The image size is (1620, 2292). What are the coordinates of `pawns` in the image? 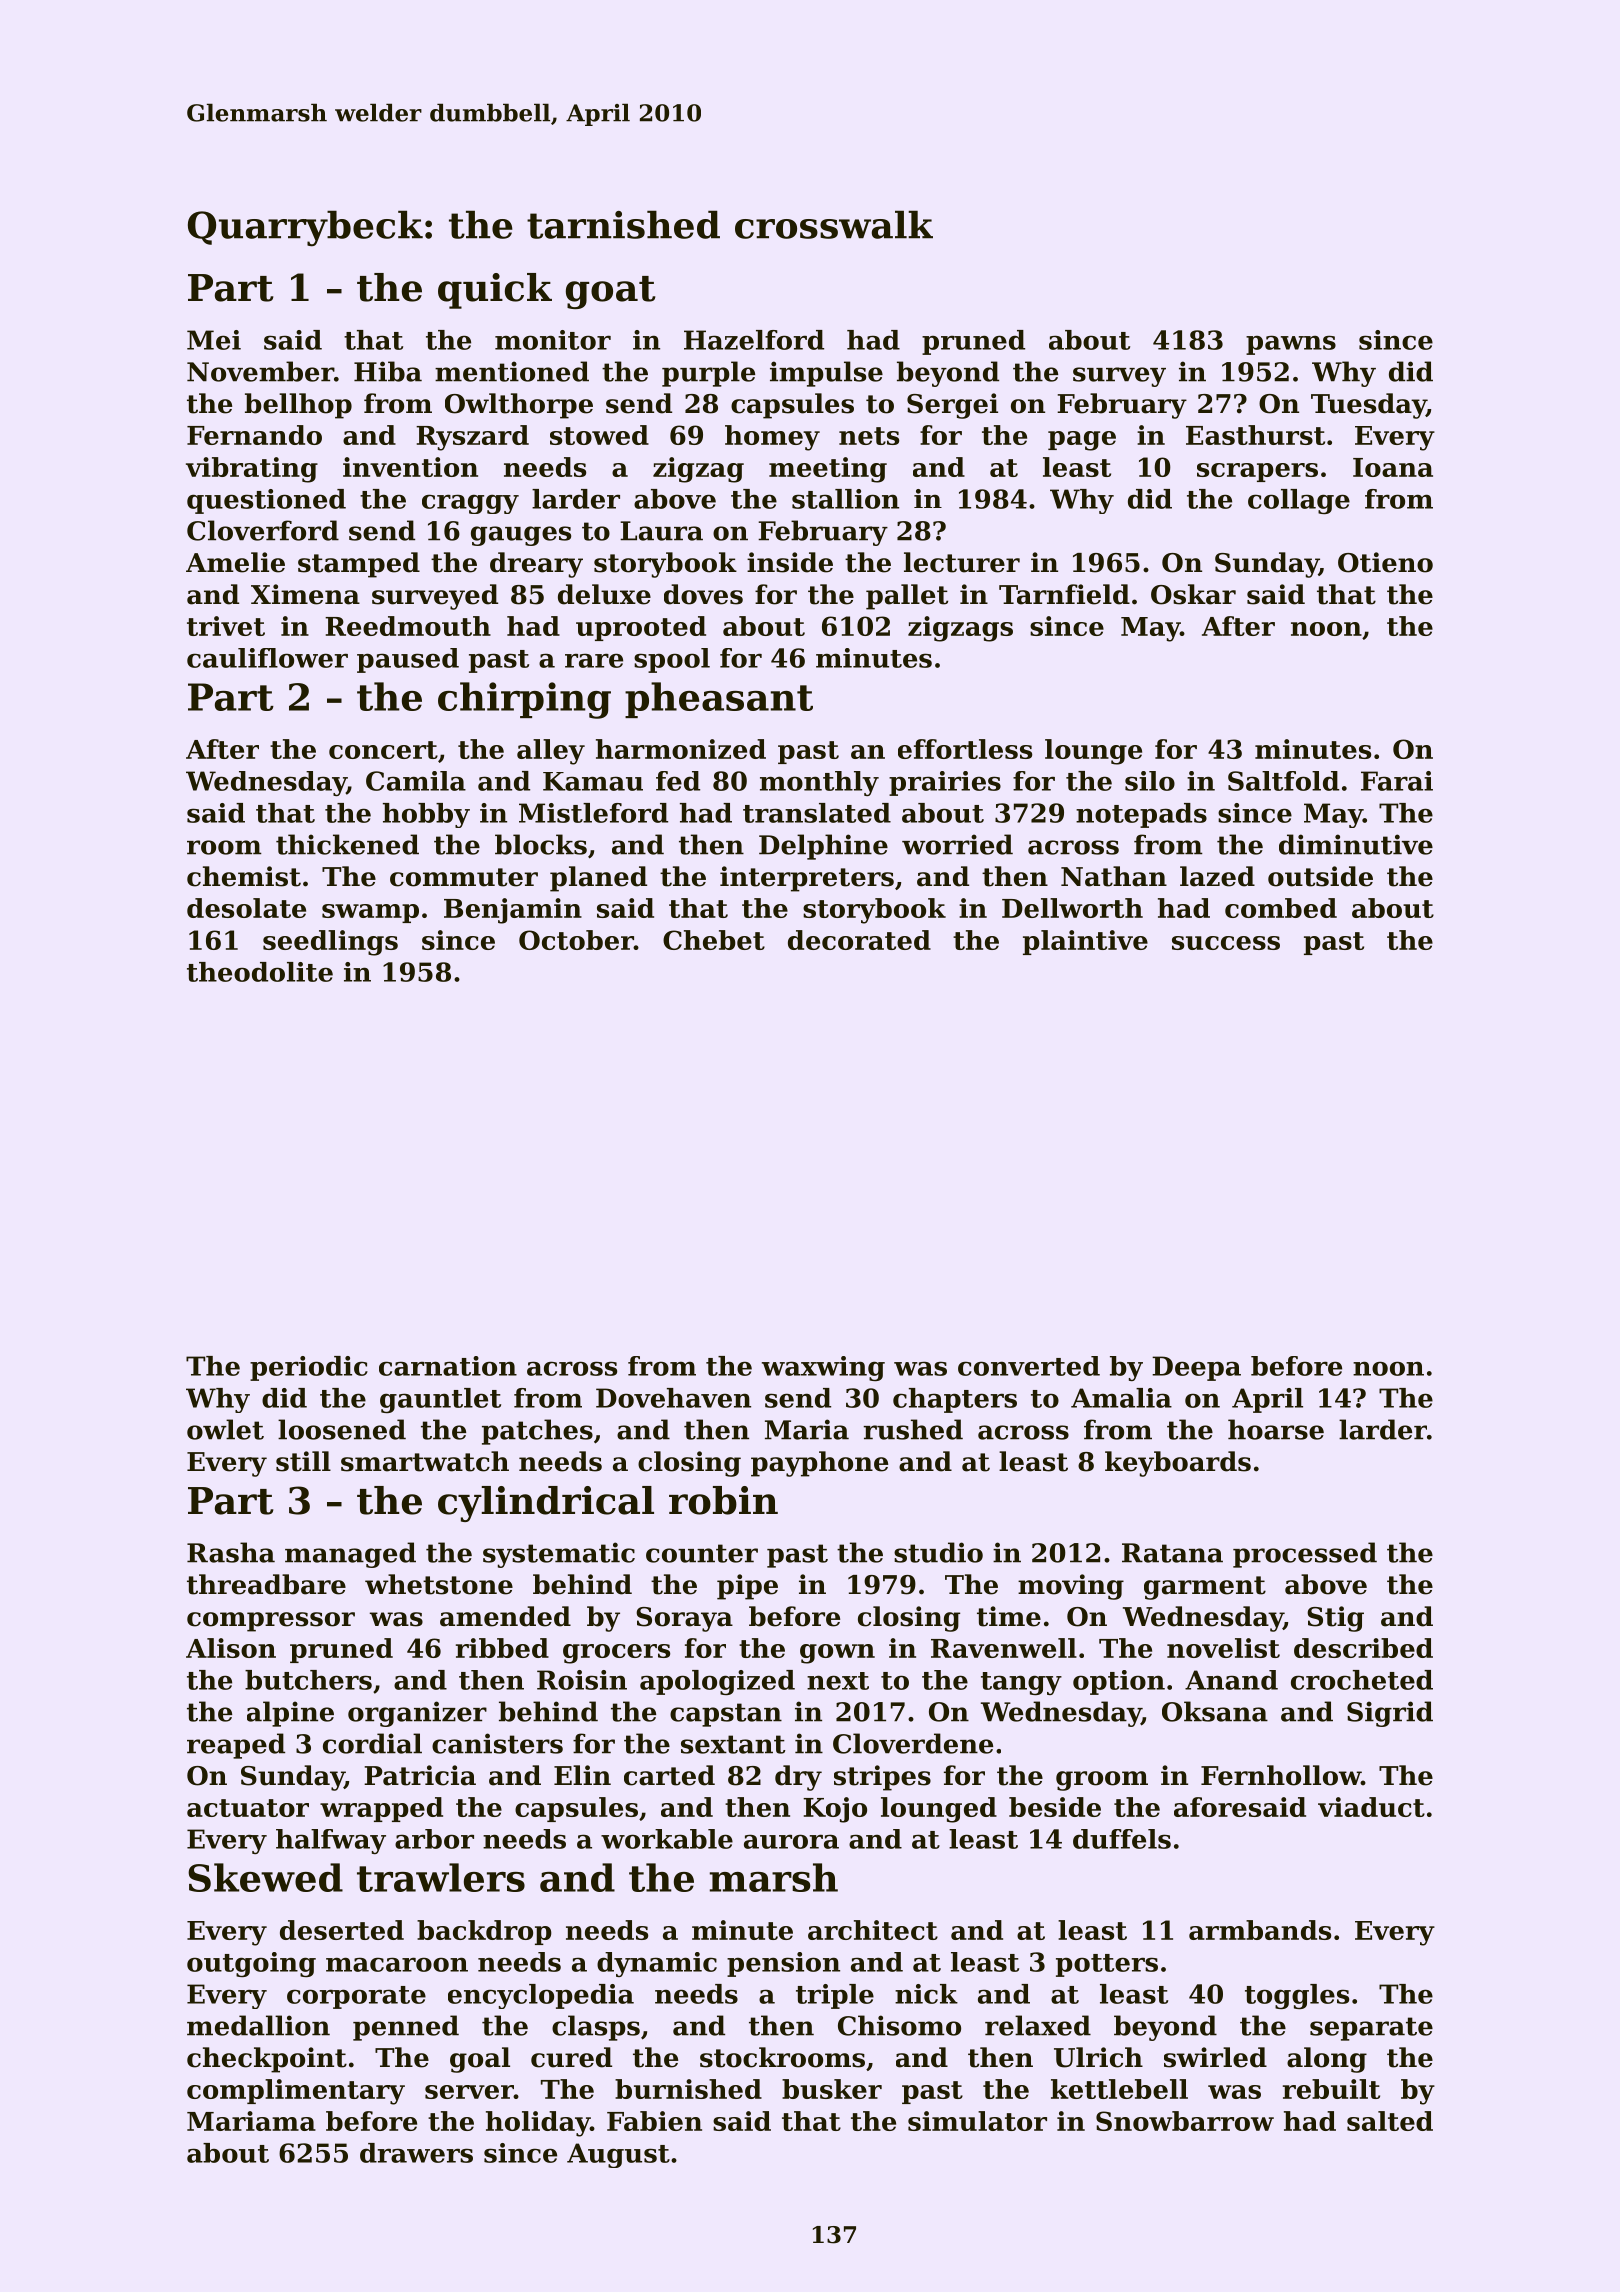 It's located at (1291, 345).
